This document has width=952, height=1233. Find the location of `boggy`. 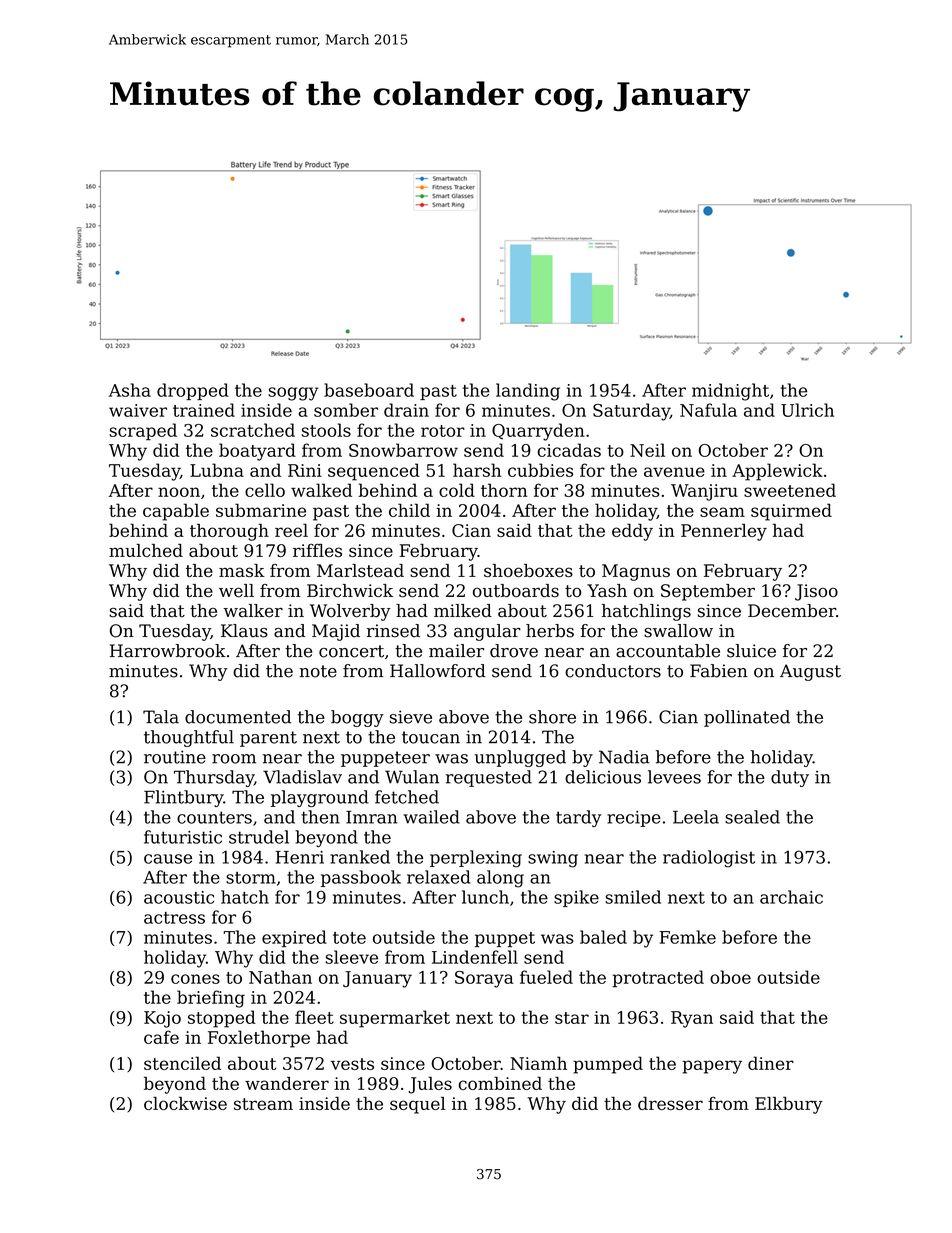

boggy is located at coordinates (357, 718).
